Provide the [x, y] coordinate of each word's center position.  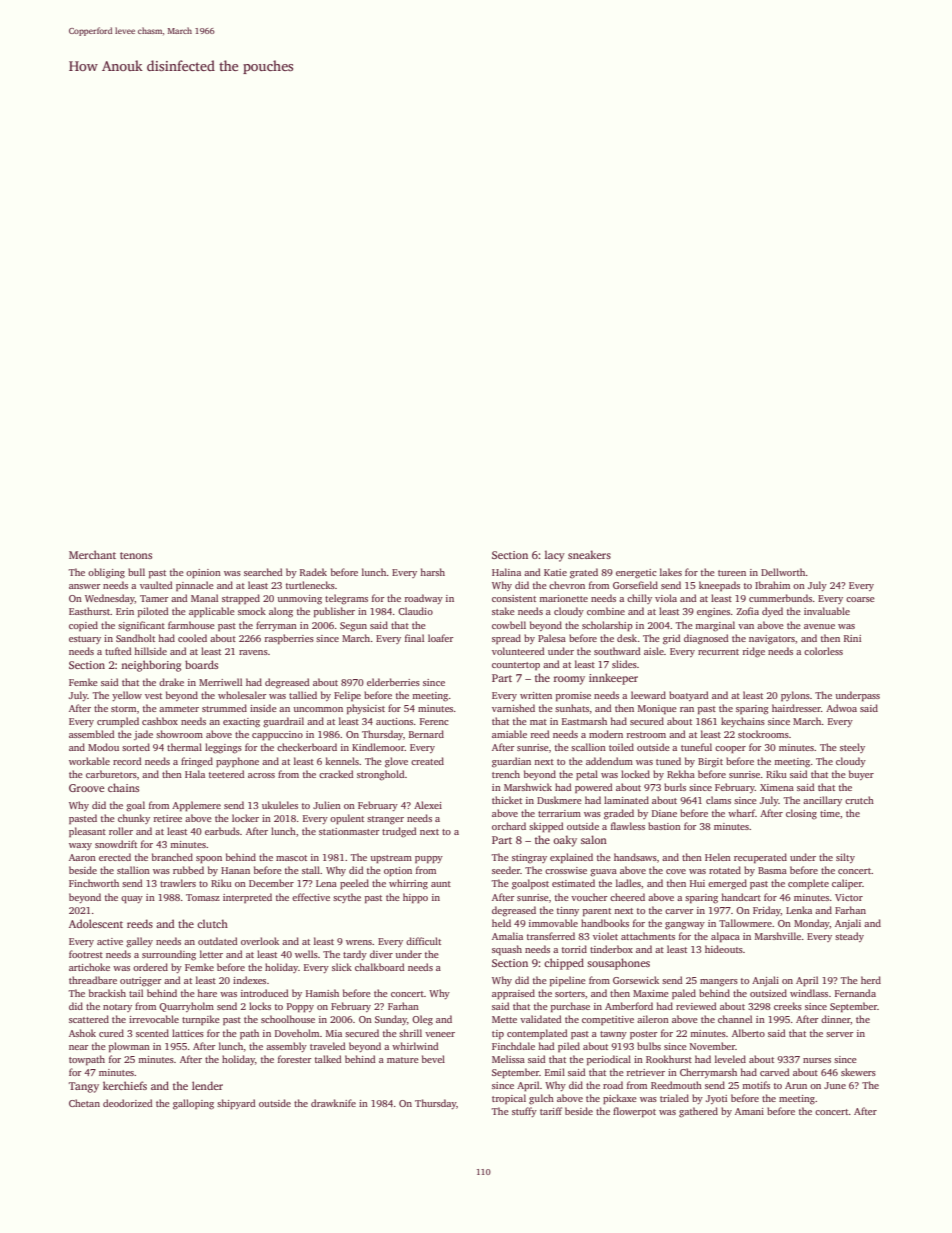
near [79, 1047]
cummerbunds [780, 598]
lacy [555, 556]
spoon [209, 860]
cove [676, 871]
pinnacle [195, 586]
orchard [509, 826]
